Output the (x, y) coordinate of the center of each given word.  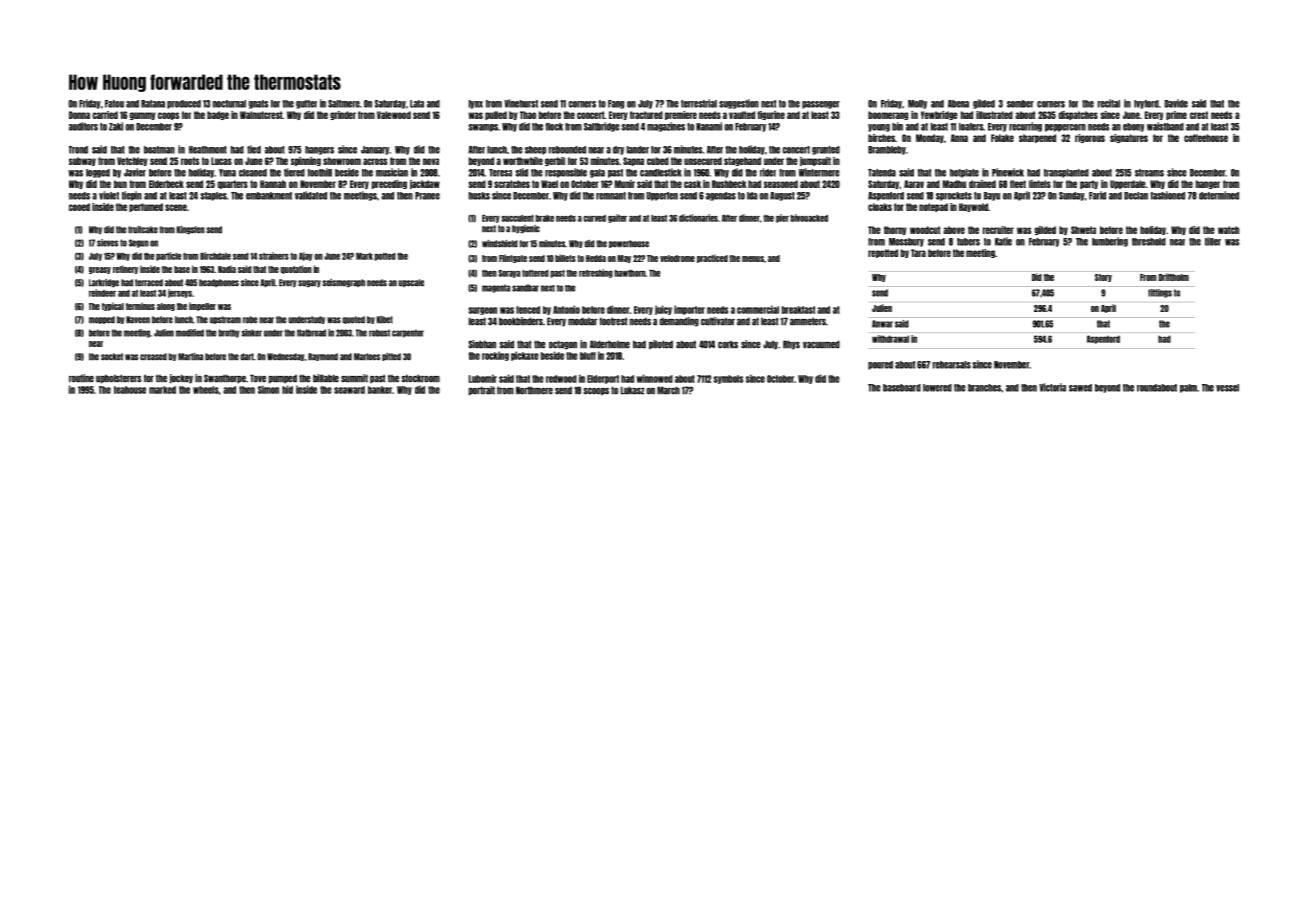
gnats (258, 104)
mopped (102, 320)
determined (1219, 195)
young (879, 128)
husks (479, 196)
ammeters (808, 322)
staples (213, 196)
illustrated (994, 115)
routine (81, 378)
